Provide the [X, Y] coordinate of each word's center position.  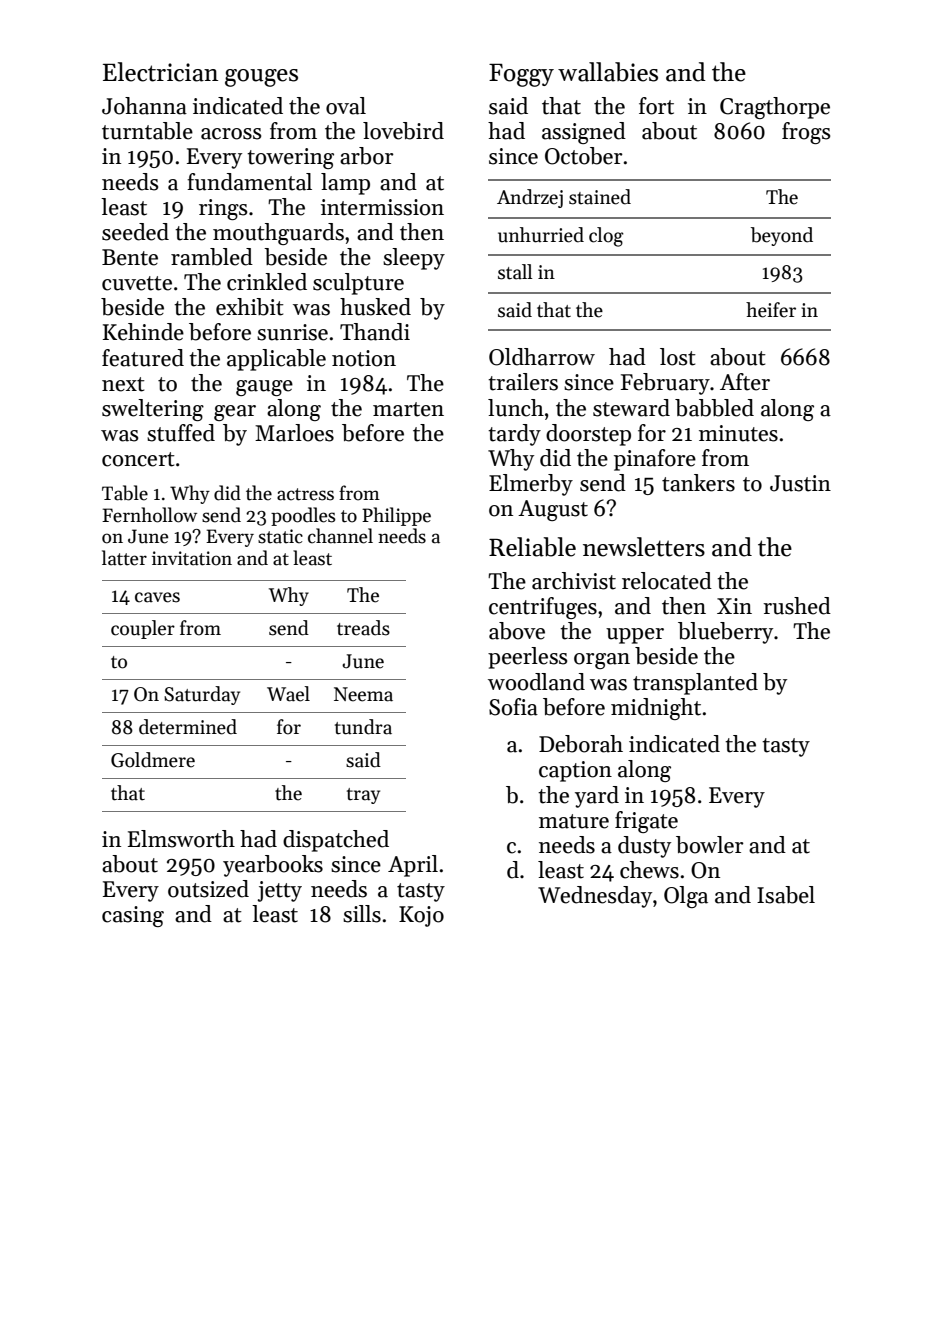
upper [635, 636]
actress [305, 494]
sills [362, 914]
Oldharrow [542, 357]
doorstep [588, 435]
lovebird [403, 131]
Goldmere [153, 760]
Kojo [421, 916]
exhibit [250, 307]
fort [656, 106]
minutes [738, 433]
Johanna [144, 106]
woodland [536, 682]
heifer [771, 310]
